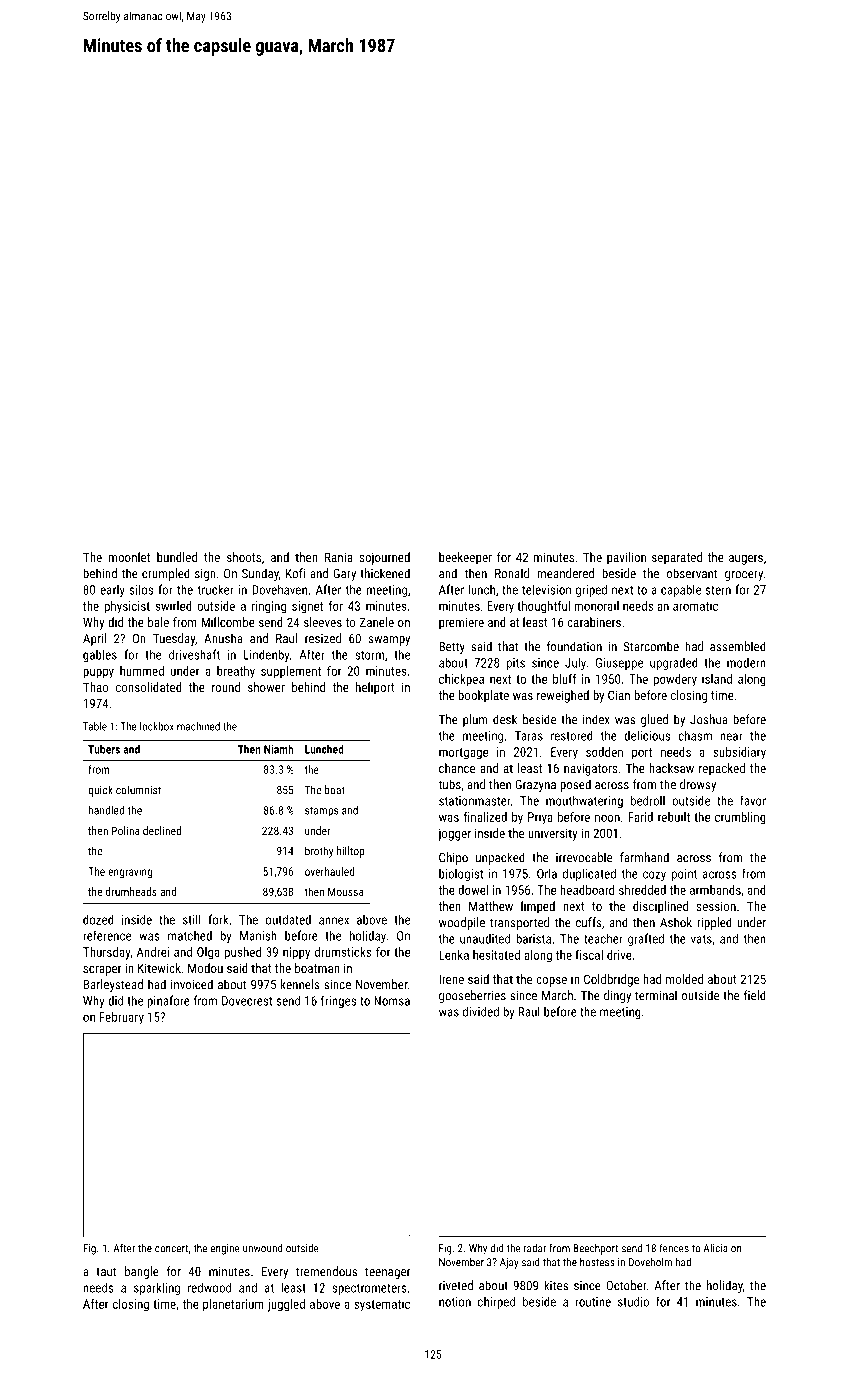  What do you see at coordinates (715, 1248) in the screenshot?
I see `Alicia` at bounding box center [715, 1248].
